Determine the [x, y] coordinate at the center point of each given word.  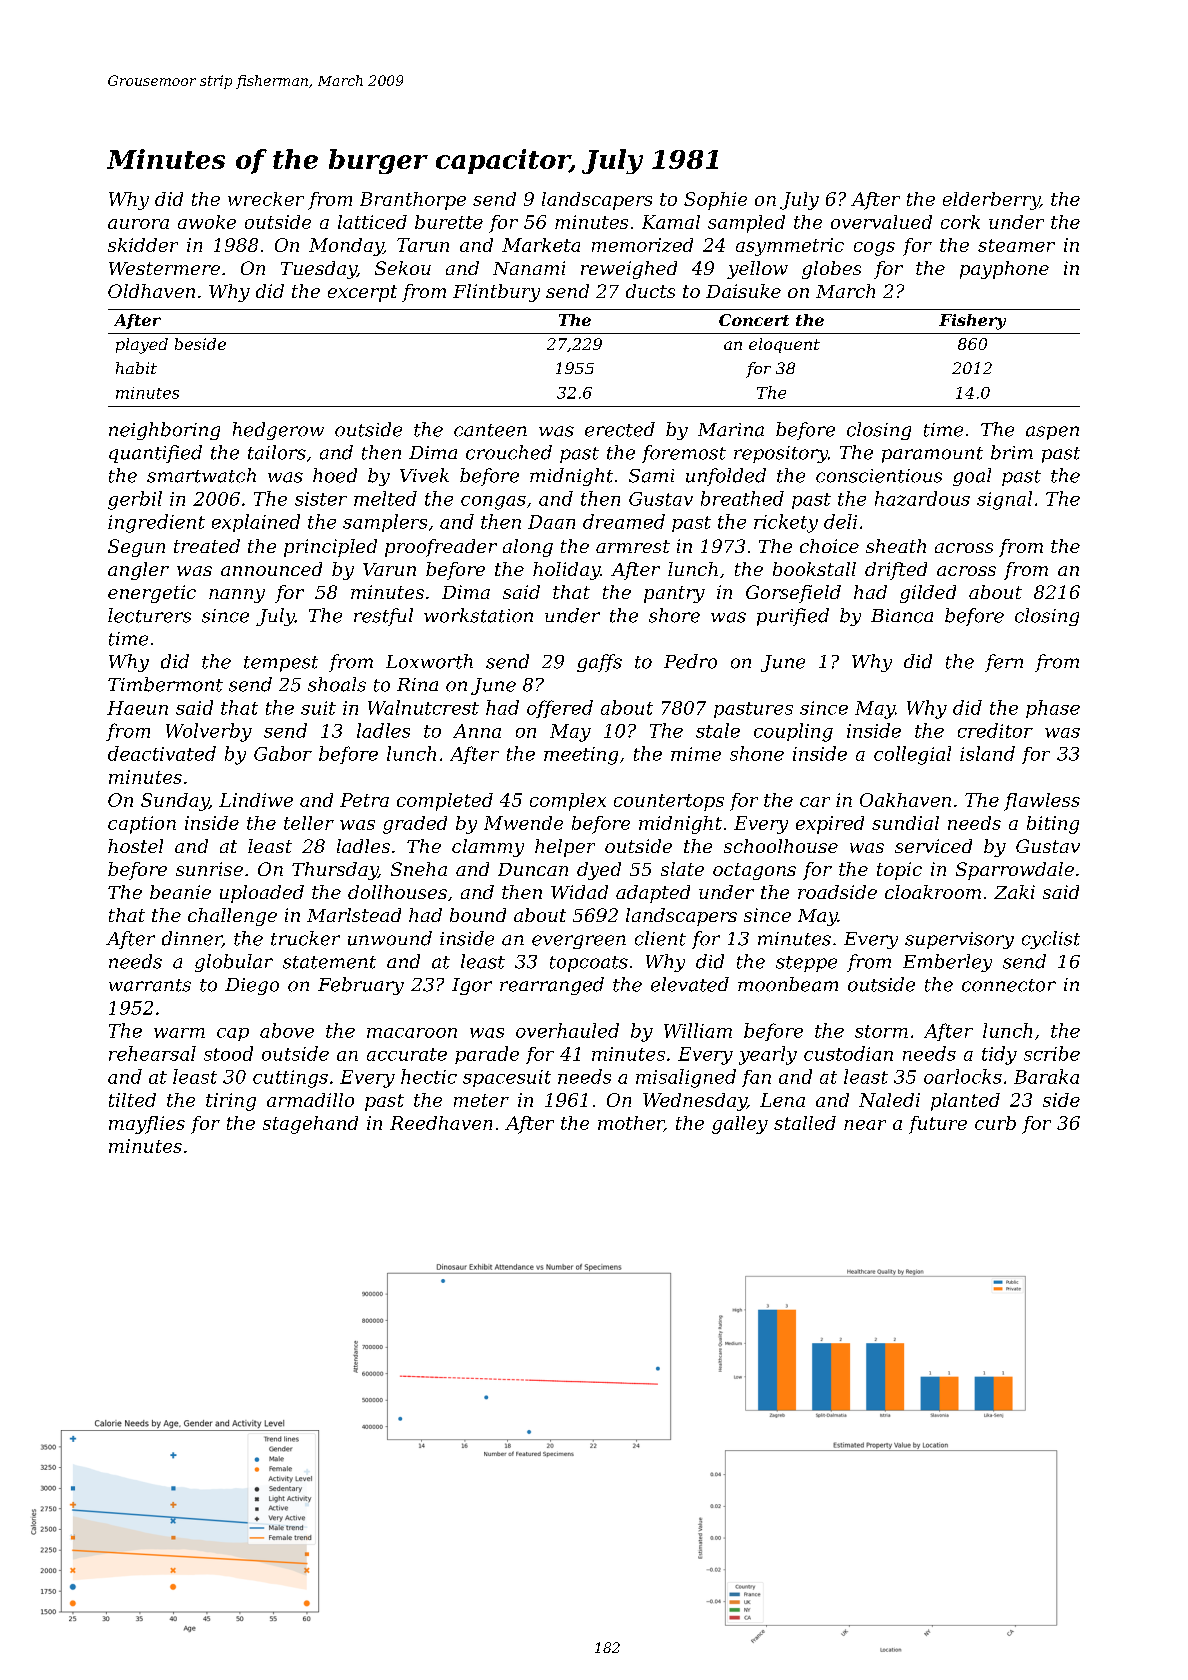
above [287, 1030]
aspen [1052, 433]
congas [493, 503]
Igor [472, 986]
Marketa [541, 245]
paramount [932, 455]
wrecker [266, 199]
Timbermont [165, 684]
